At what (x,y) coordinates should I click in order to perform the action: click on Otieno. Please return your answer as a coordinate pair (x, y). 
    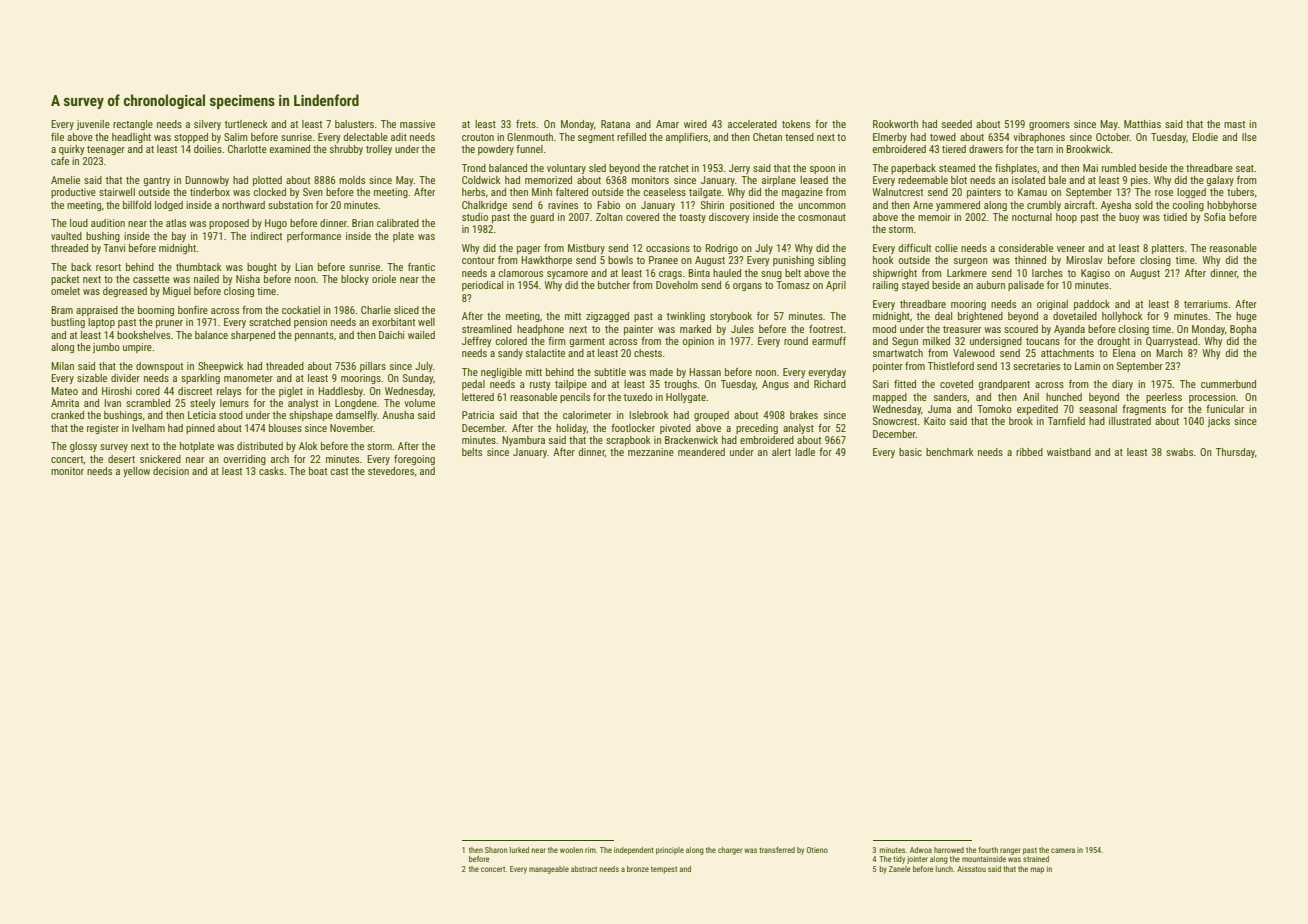
    Looking at the image, I should click on (817, 850).
